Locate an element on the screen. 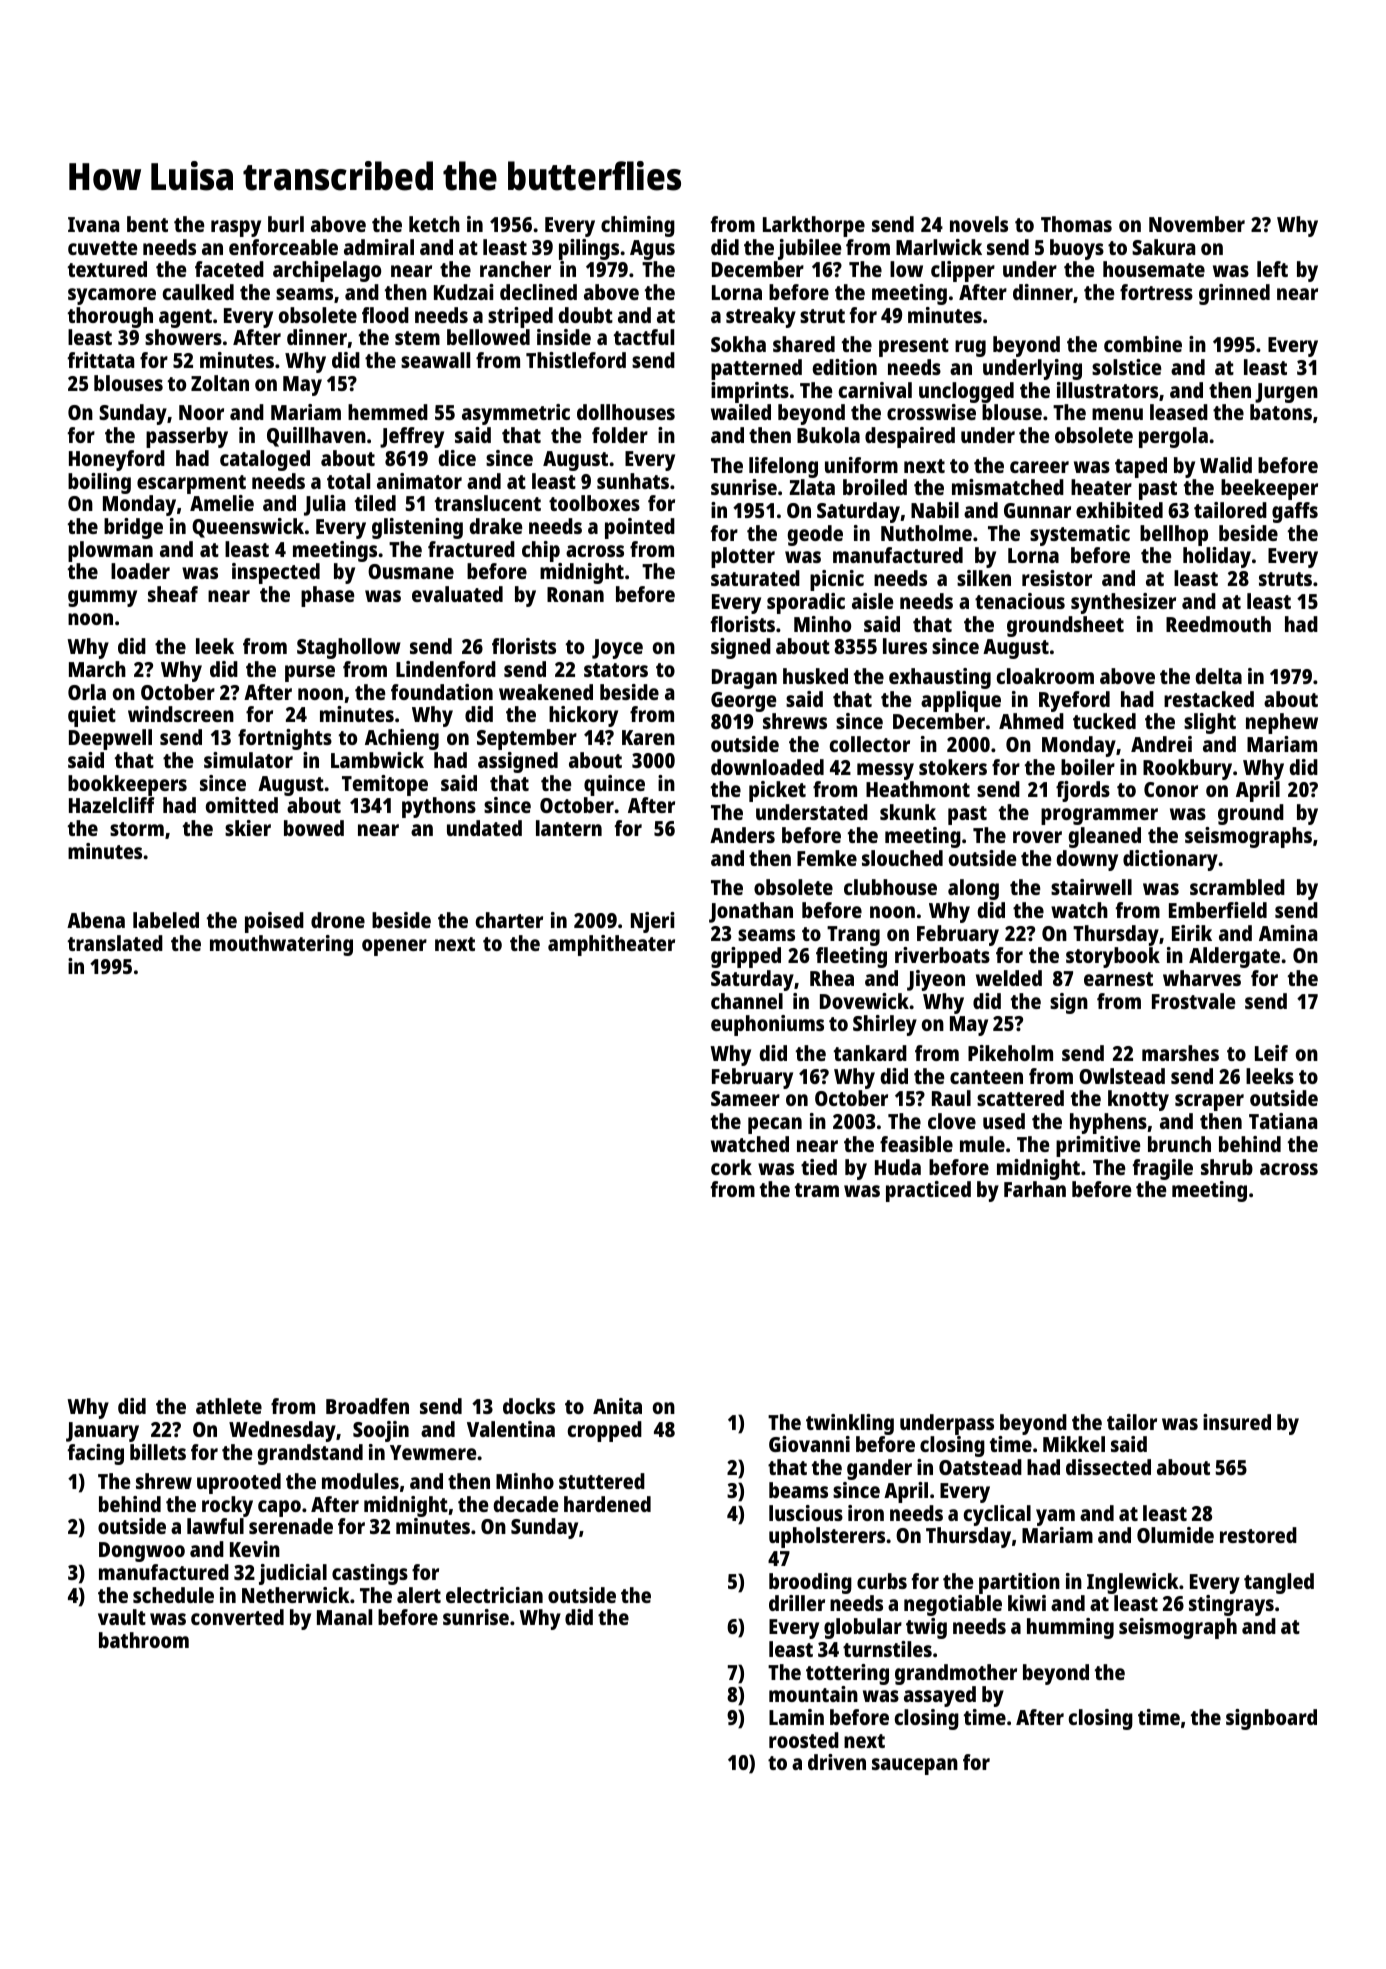 The height and width of the screenshot is (1969, 1386). Andrei is located at coordinates (1161, 744).
